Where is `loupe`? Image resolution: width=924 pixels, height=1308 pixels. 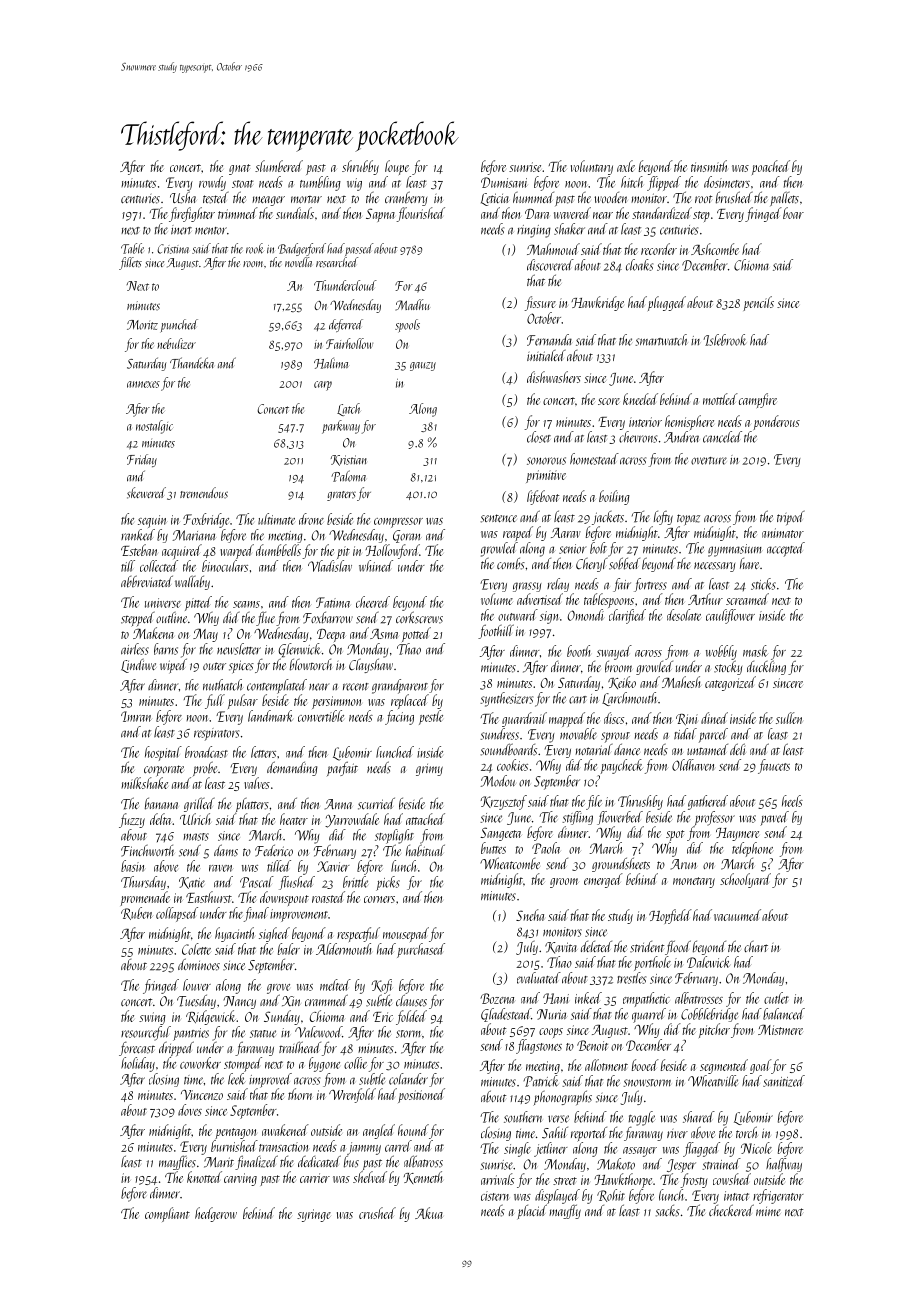 loupe is located at coordinates (397, 167).
